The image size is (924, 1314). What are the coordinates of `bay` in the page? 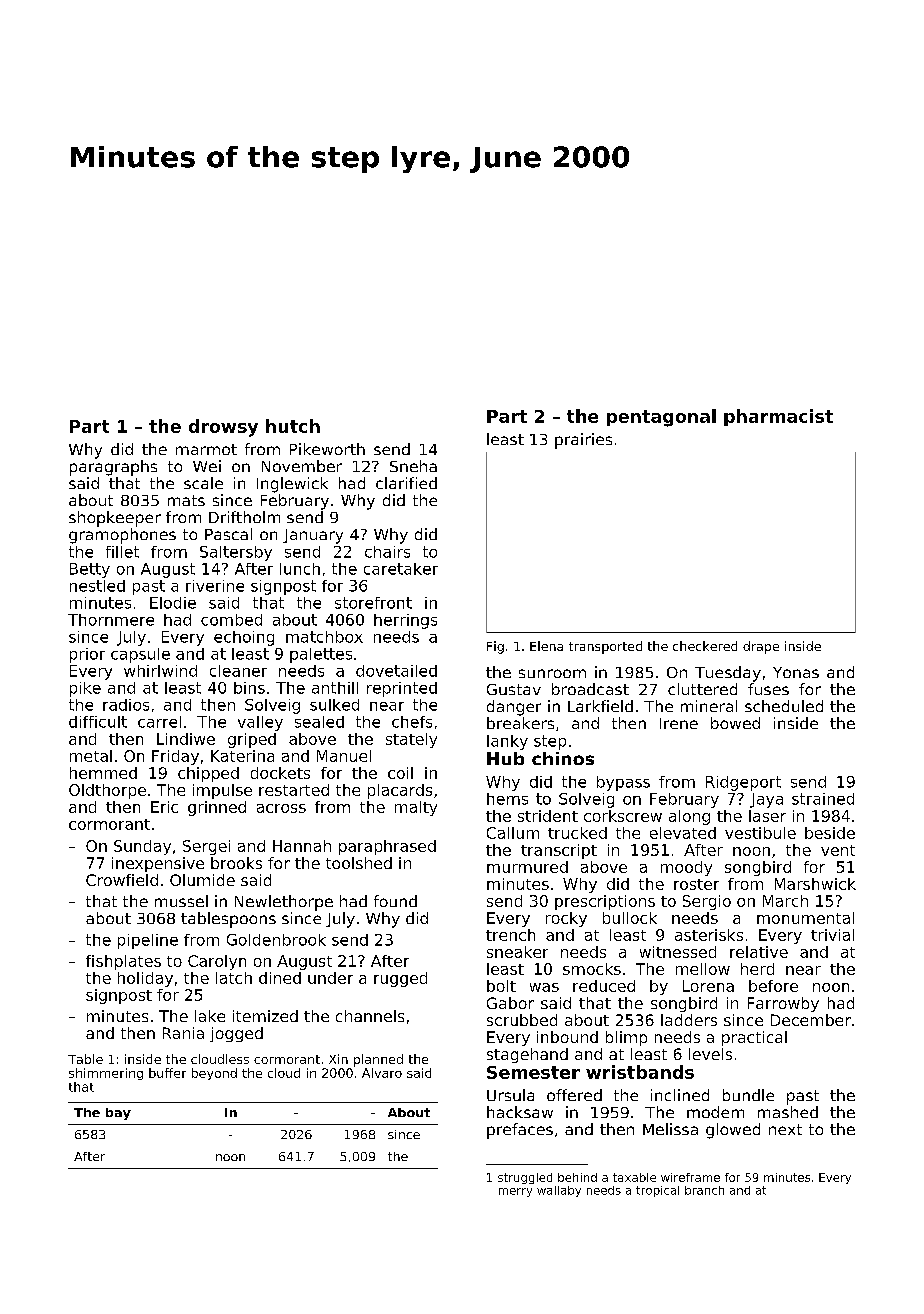 It's located at (118, 1114).
